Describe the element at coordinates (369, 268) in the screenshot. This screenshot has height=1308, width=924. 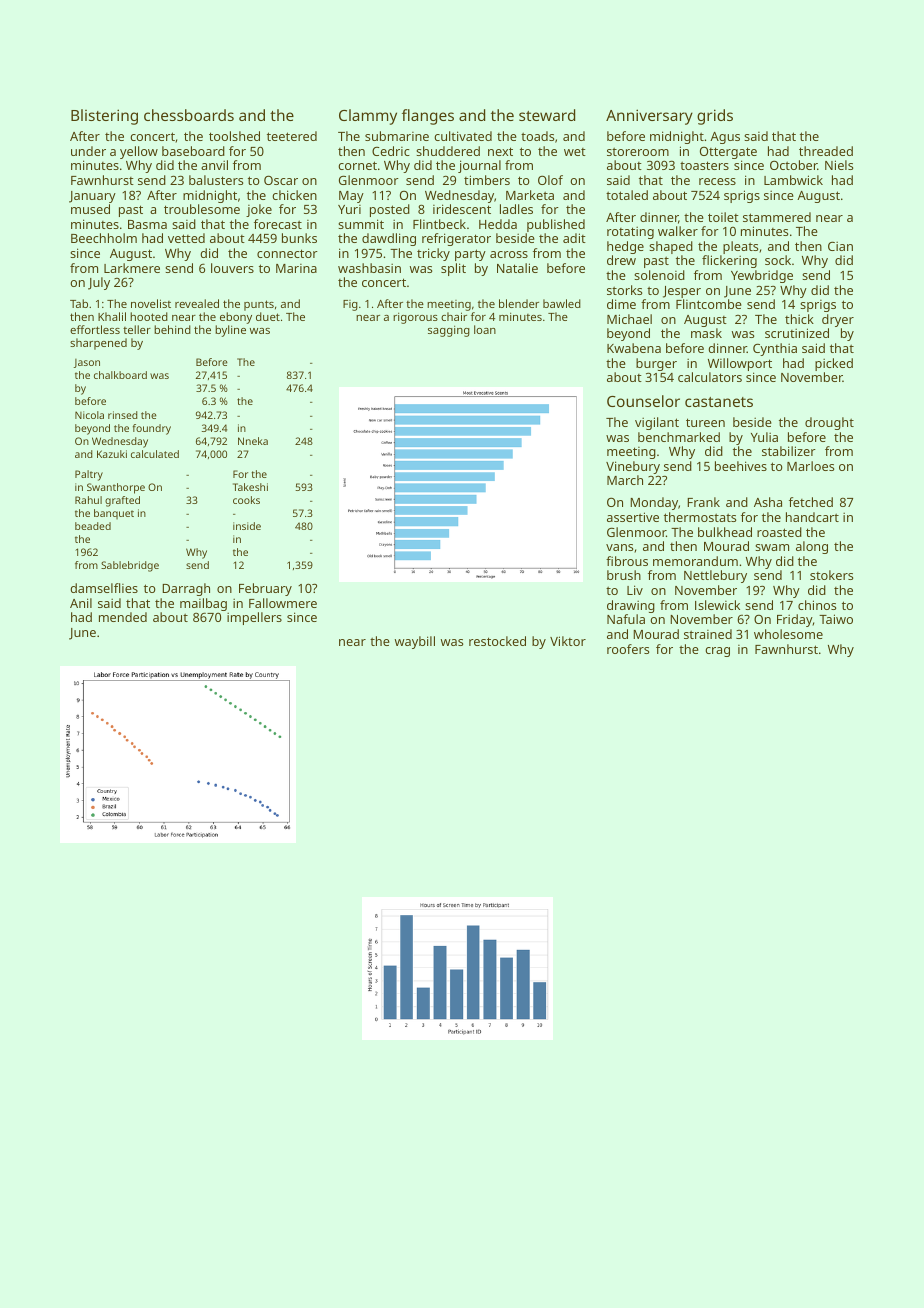
I see `washbasin` at that location.
